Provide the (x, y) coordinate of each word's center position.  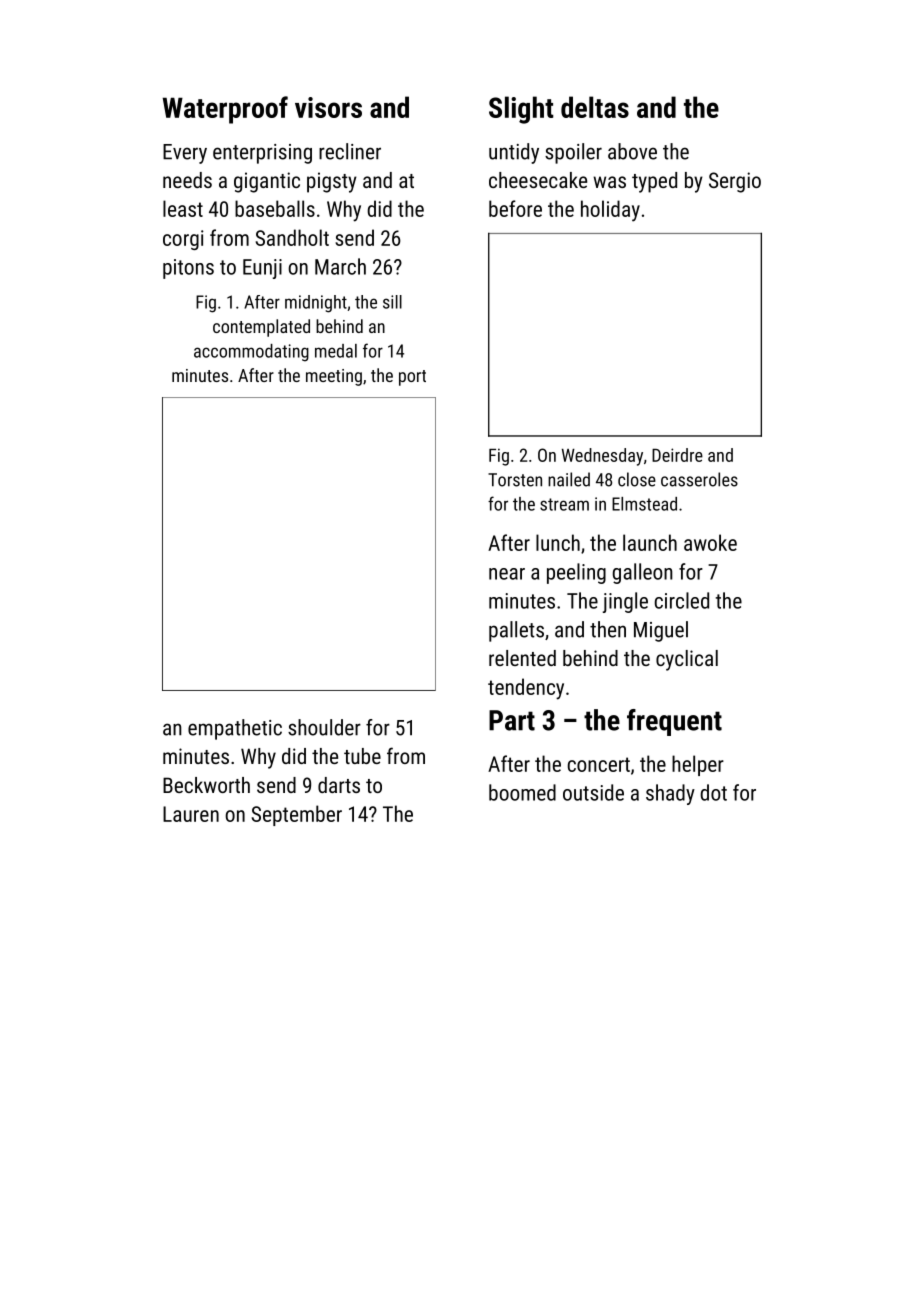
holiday (610, 211)
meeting (334, 377)
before (515, 208)
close (637, 479)
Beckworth (206, 785)
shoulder (324, 727)
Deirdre (677, 455)
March (340, 266)
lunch (558, 542)
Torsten (515, 480)
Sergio (735, 182)
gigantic (267, 182)
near (507, 574)
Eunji (262, 269)
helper (698, 765)
